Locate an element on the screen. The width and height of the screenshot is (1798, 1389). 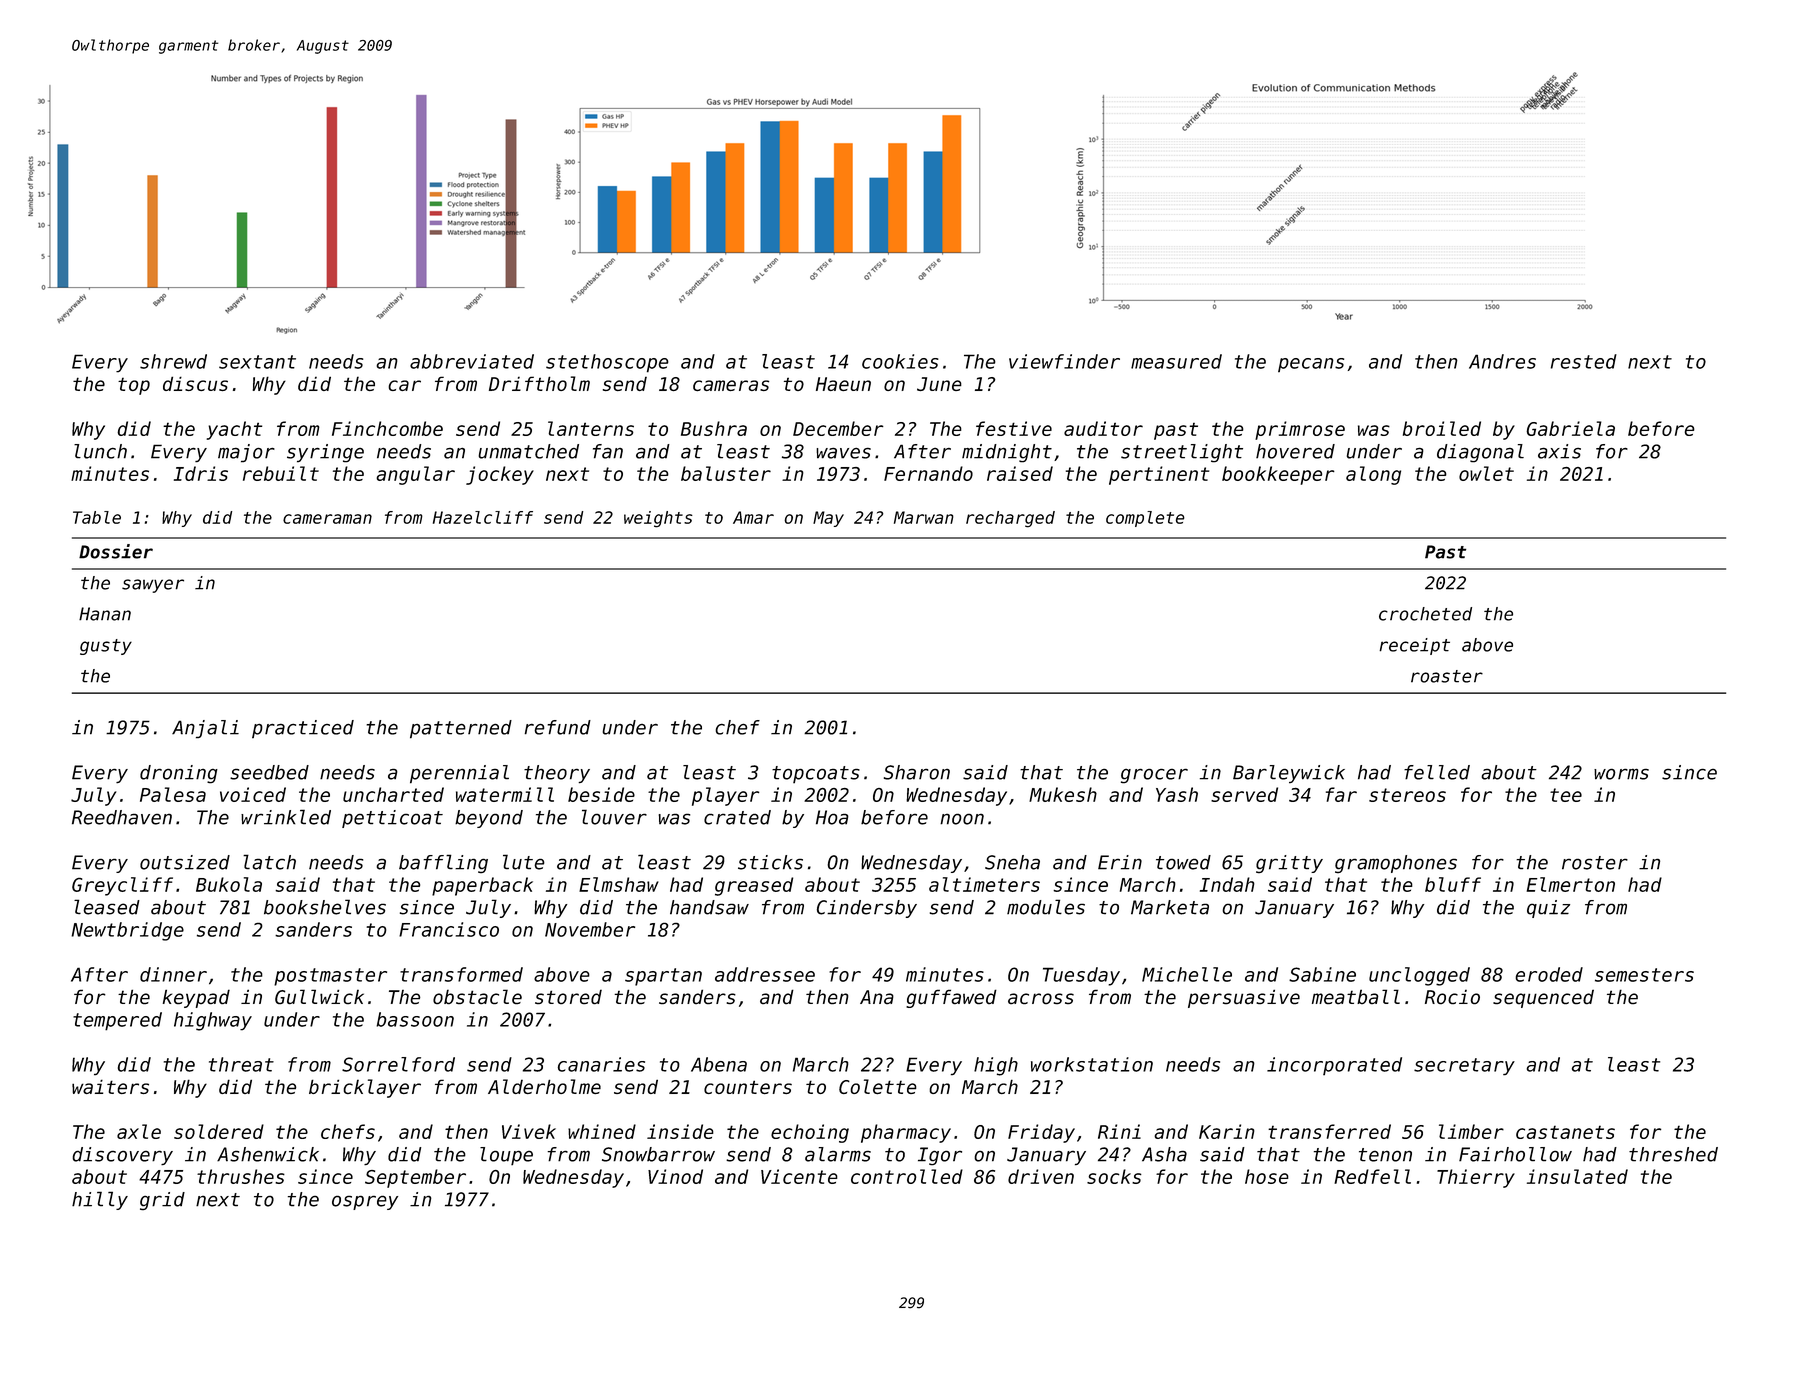
Cindersby is located at coordinates (867, 909).
